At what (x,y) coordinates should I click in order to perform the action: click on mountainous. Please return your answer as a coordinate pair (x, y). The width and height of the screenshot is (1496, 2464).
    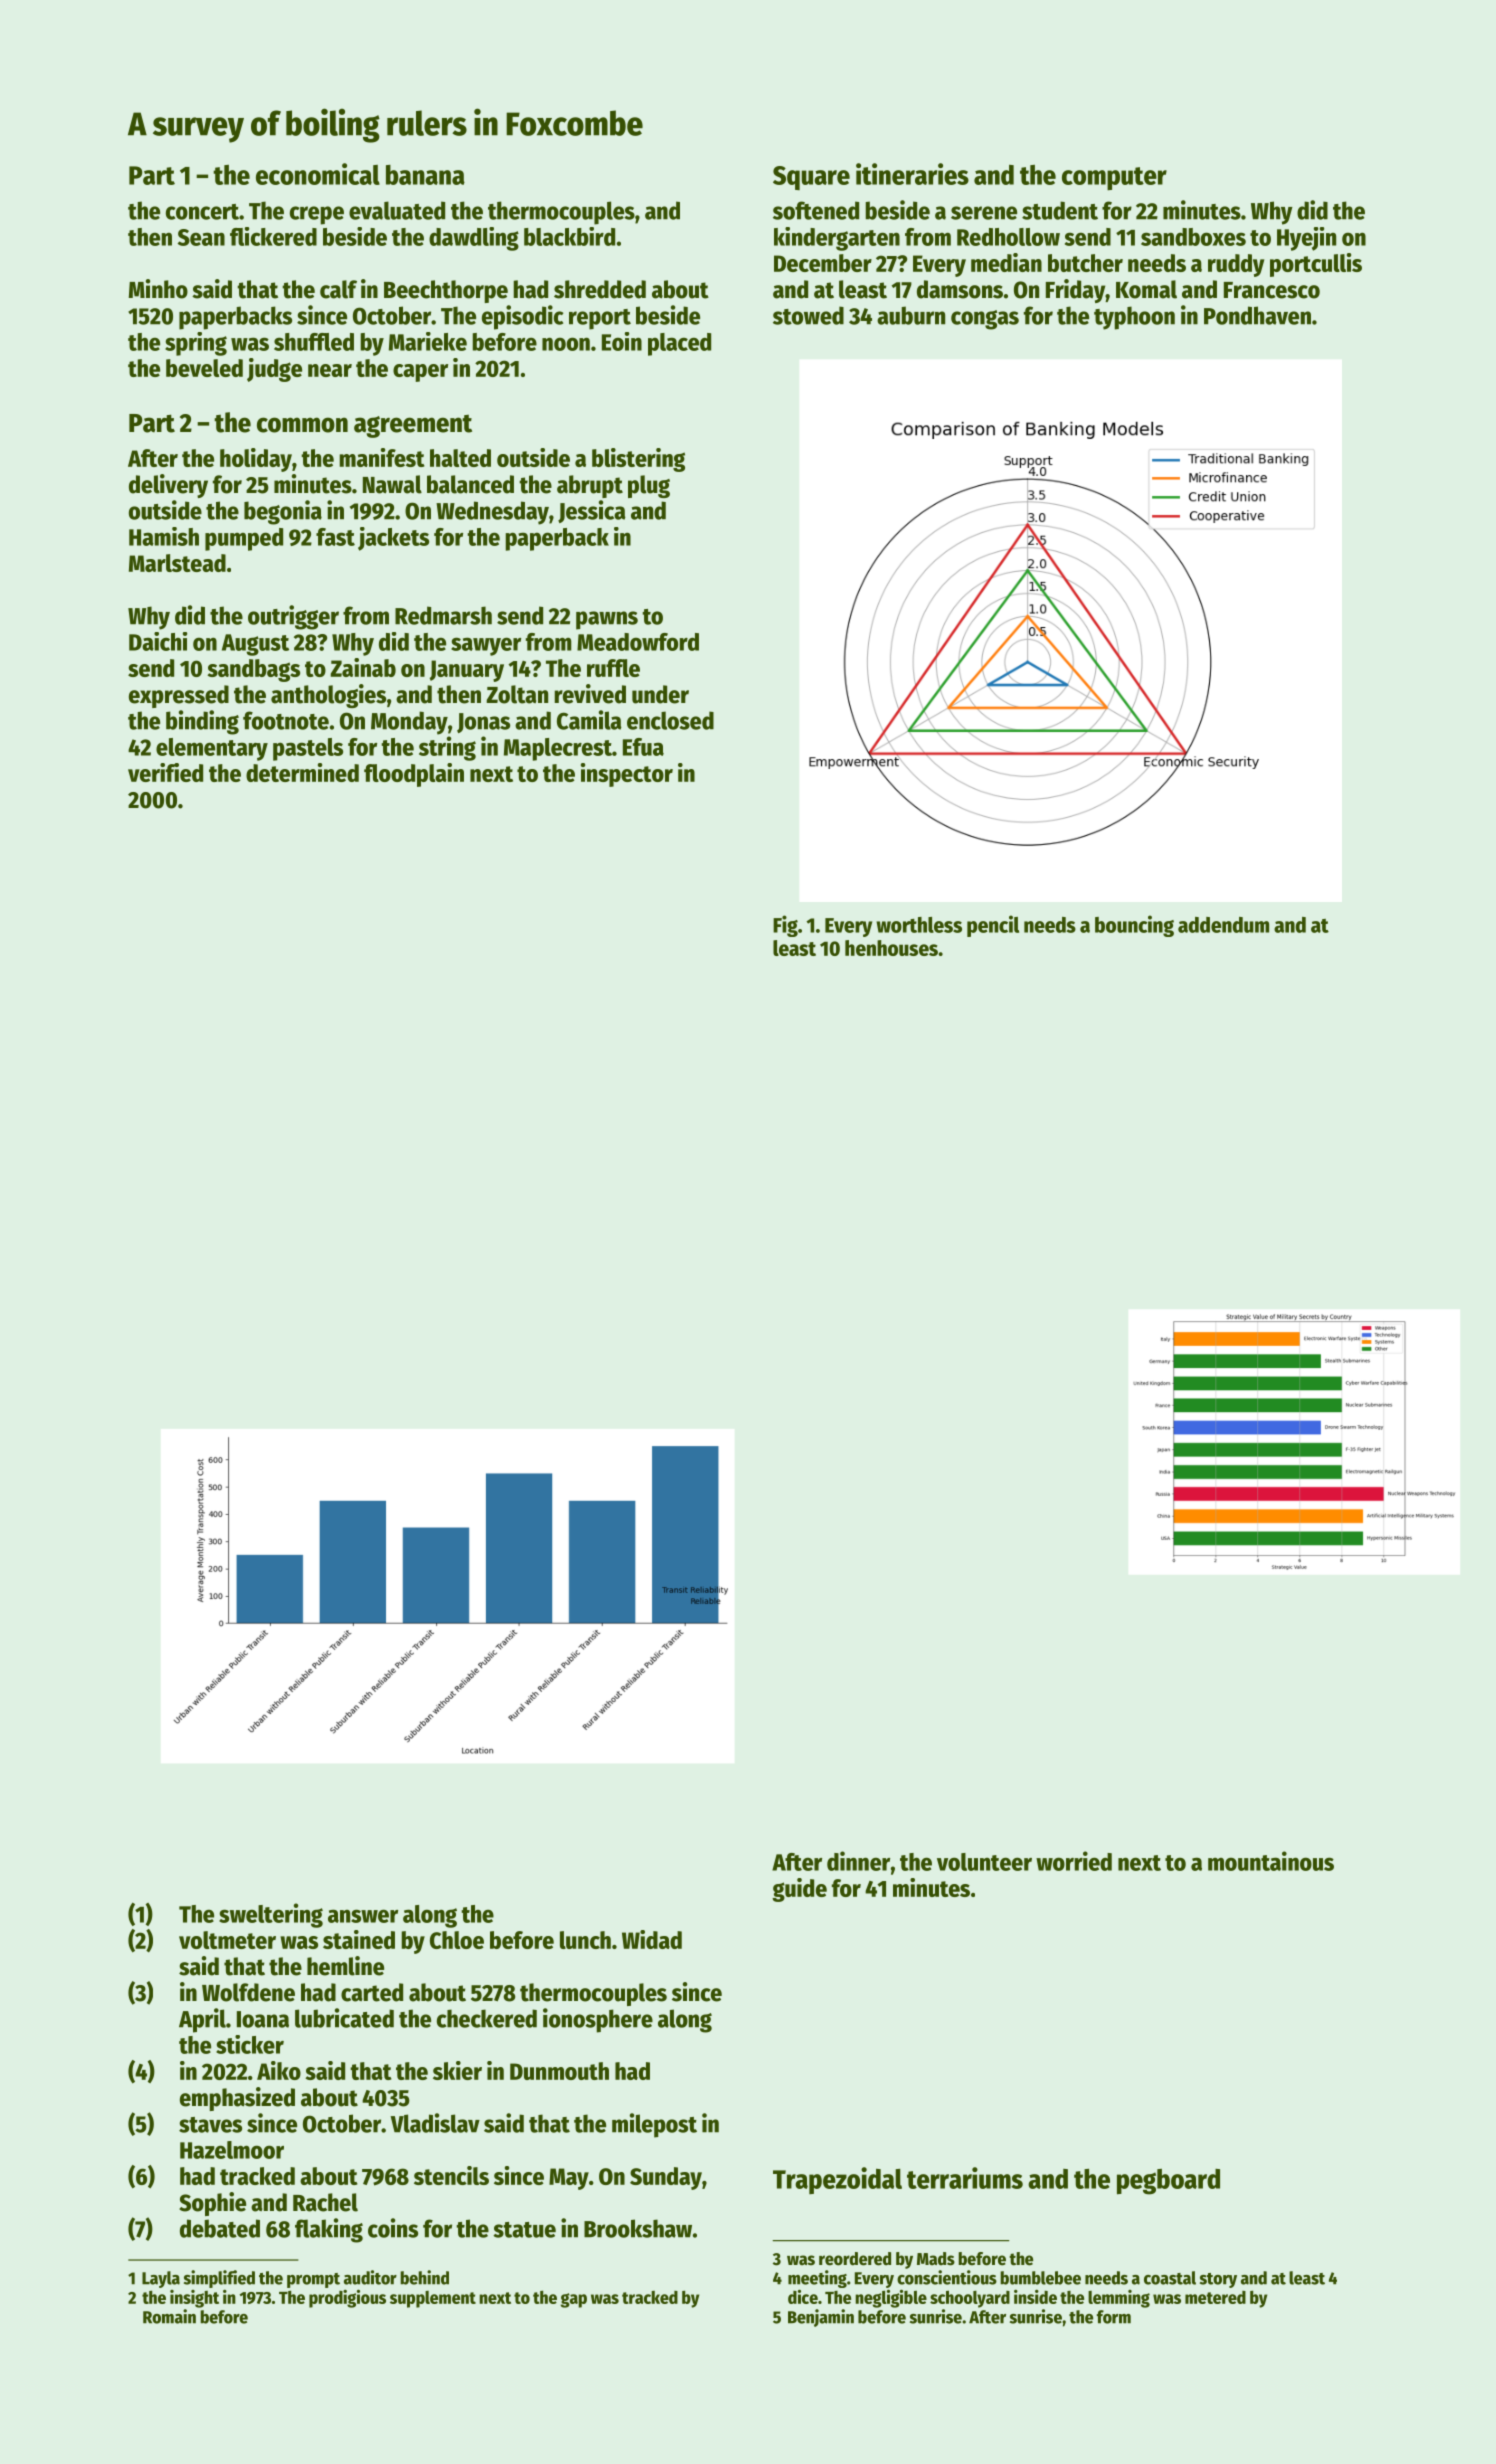
    Looking at the image, I should click on (1271, 1861).
